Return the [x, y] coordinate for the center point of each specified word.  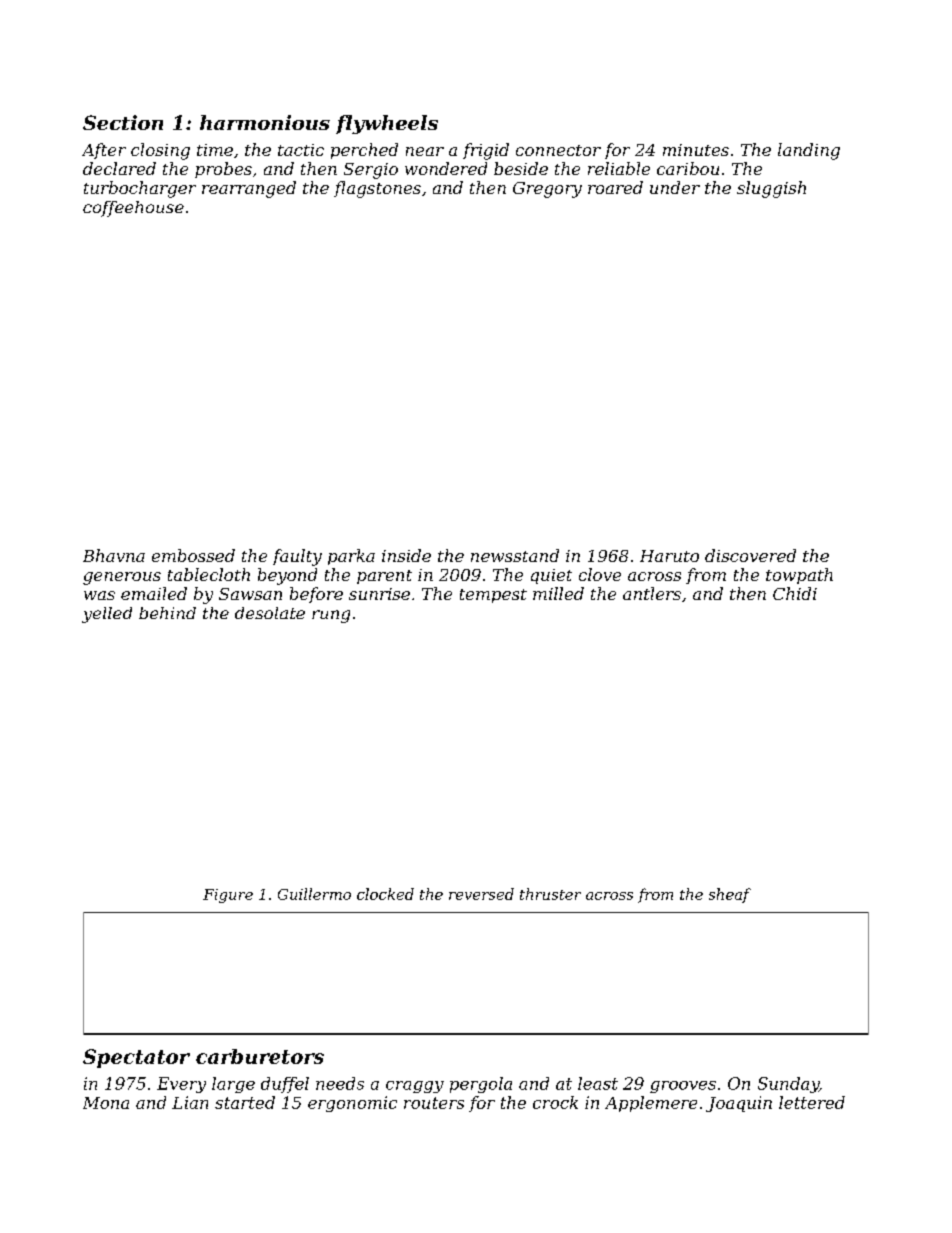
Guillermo [314, 894]
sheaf [730, 895]
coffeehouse [133, 209]
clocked [385, 894]
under [675, 187]
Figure [228, 896]
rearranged [249, 189]
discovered [750, 555]
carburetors [260, 1056]
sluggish [771, 189]
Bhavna [114, 555]
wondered [446, 168]
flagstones [377, 189]
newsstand [515, 555]
